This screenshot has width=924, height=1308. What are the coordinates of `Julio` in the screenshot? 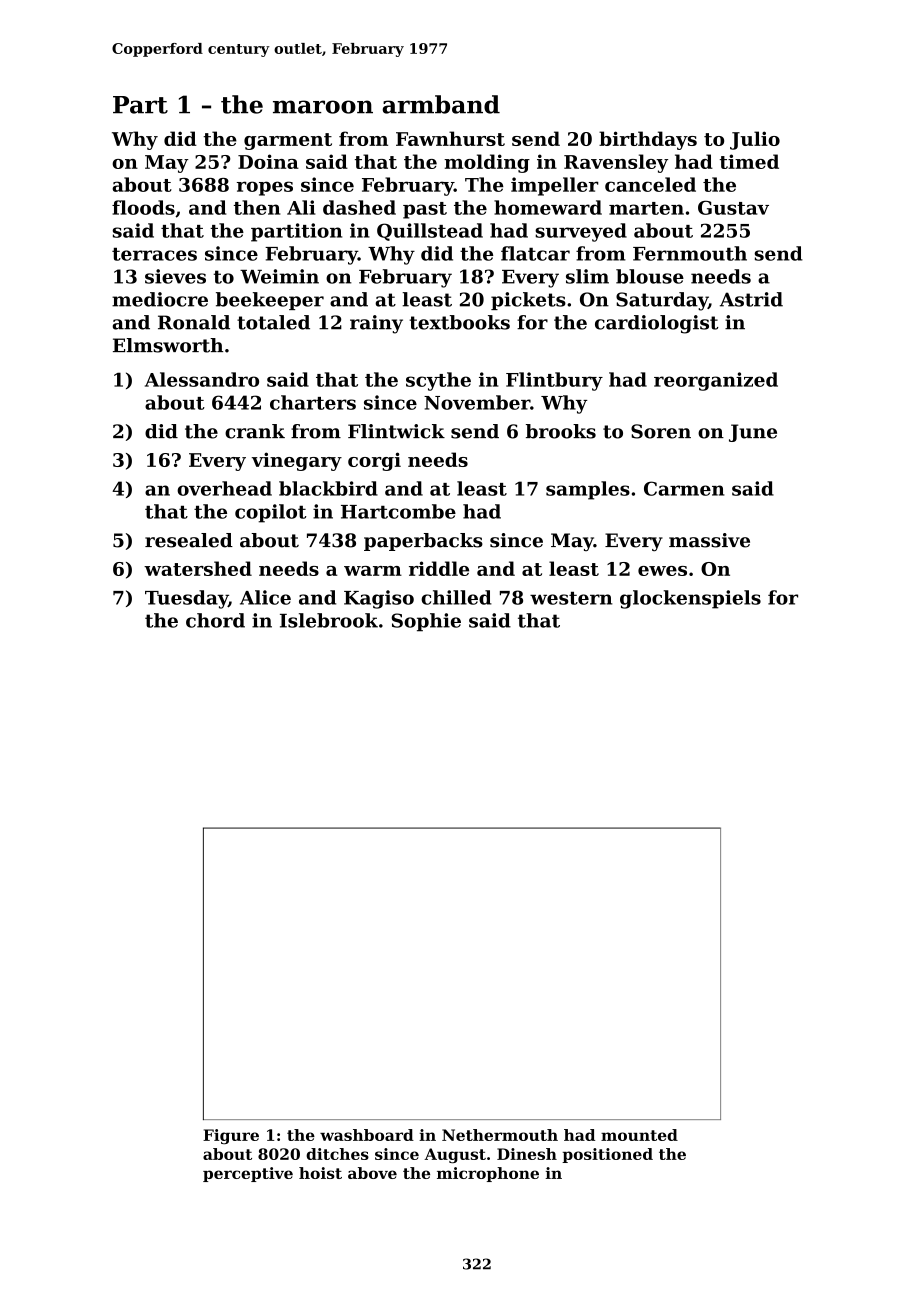 It's located at (755, 140).
